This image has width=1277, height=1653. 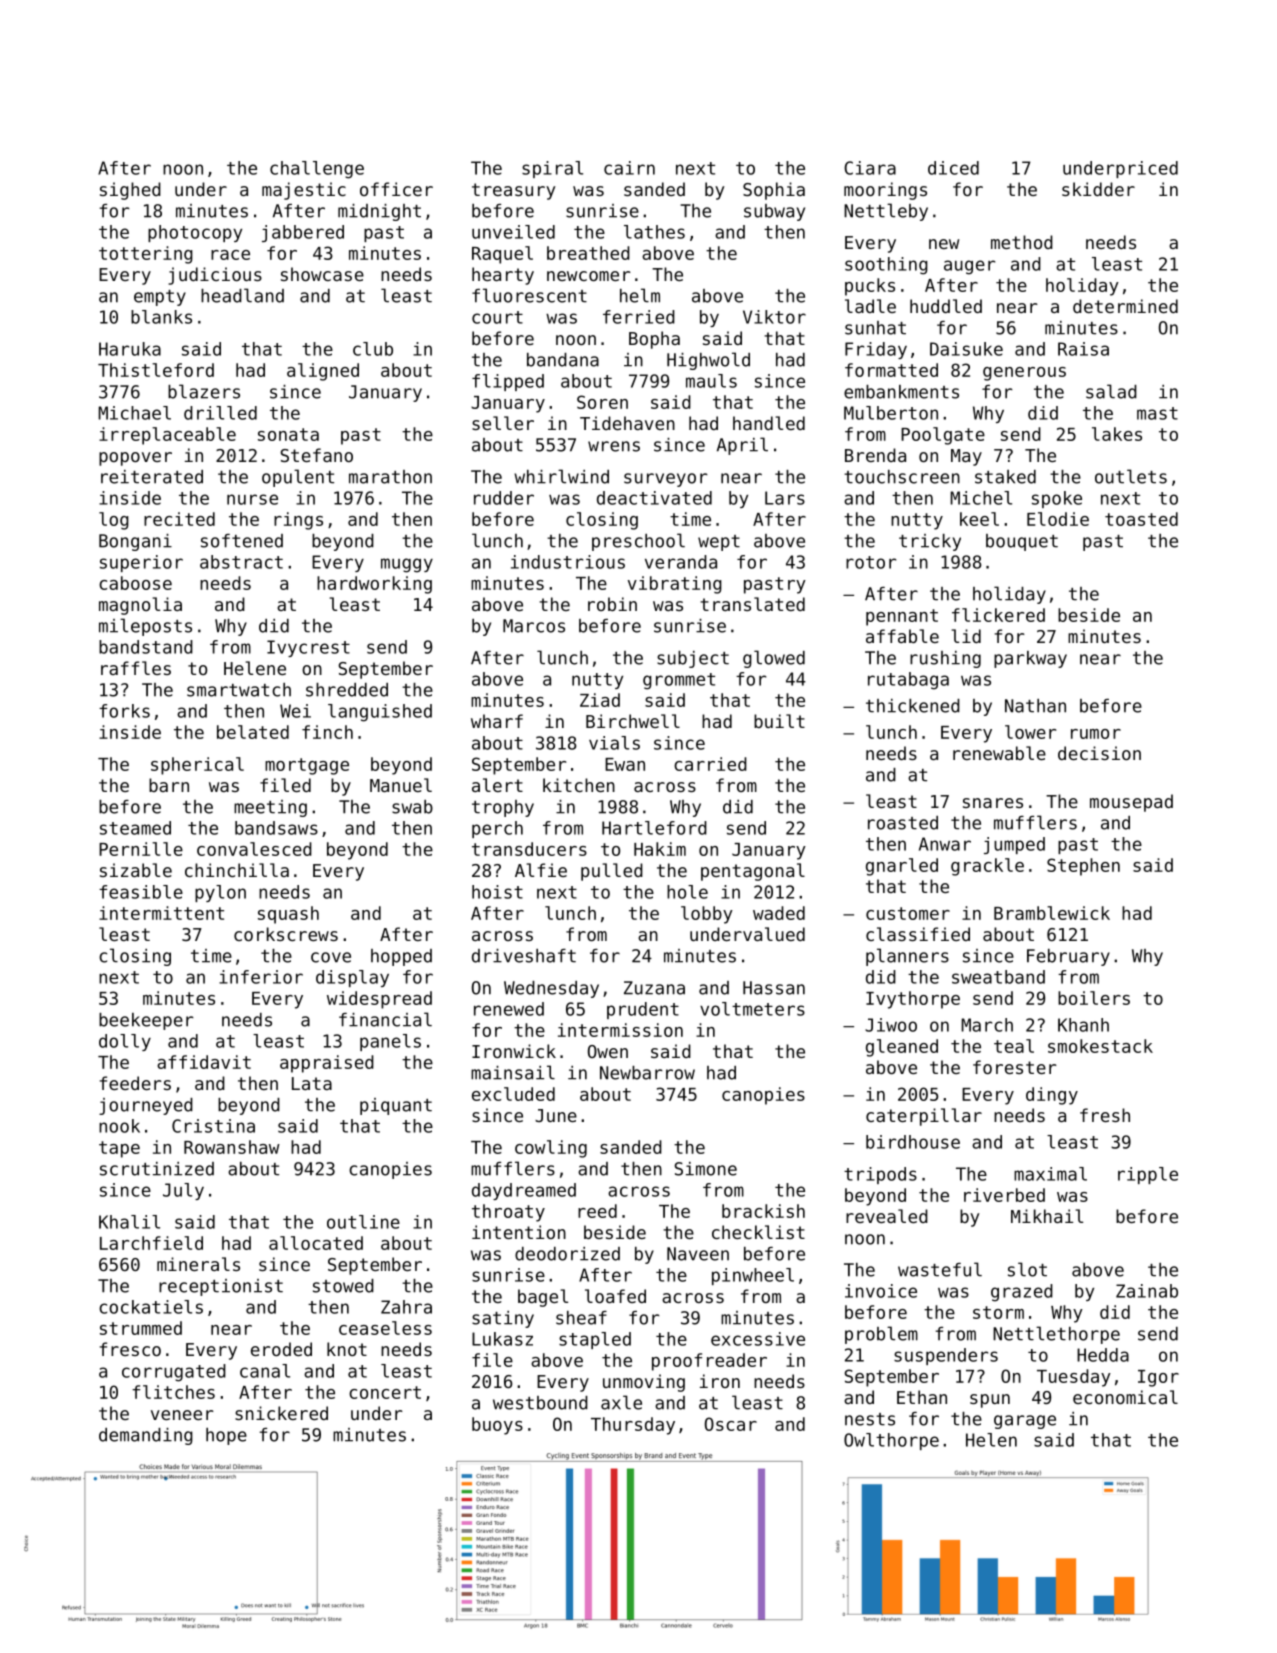 I want to click on deodorized, so click(x=567, y=1254).
